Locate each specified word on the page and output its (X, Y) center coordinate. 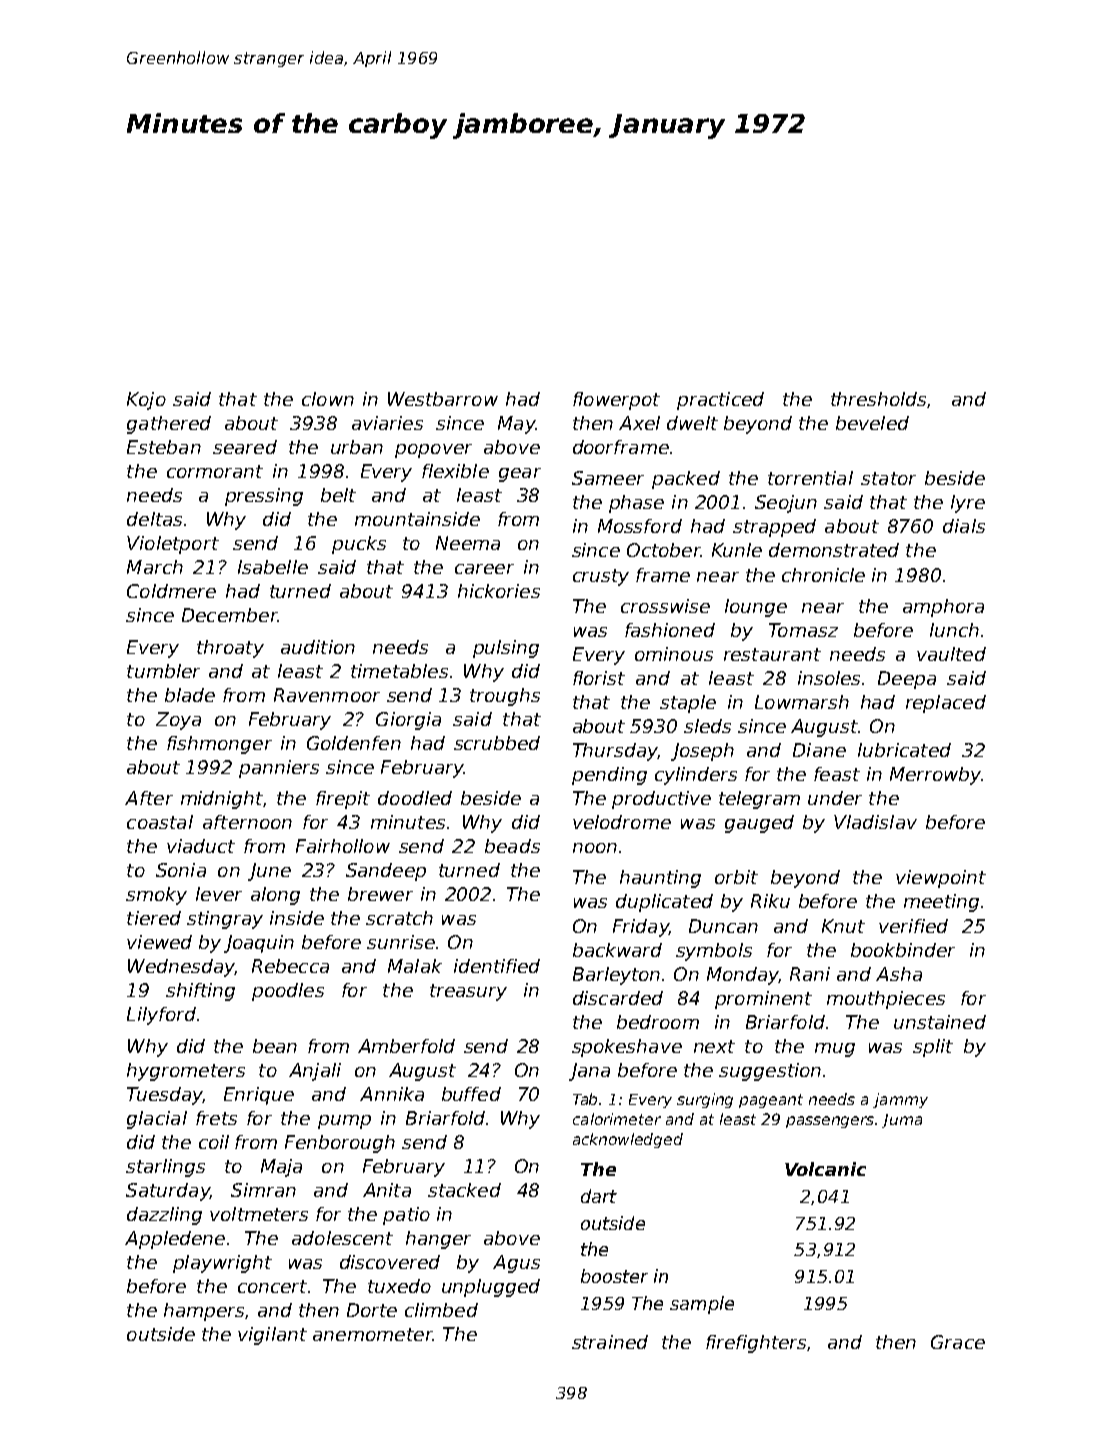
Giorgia (408, 721)
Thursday (615, 752)
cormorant (215, 471)
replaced (946, 704)
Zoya (178, 721)
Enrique (259, 1096)
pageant (771, 1101)
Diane (819, 750)
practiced (720, 401)
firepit (343, 800)
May (517, 425)
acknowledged (628, 1140)
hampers (204, 1312)
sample (702, 1305)
